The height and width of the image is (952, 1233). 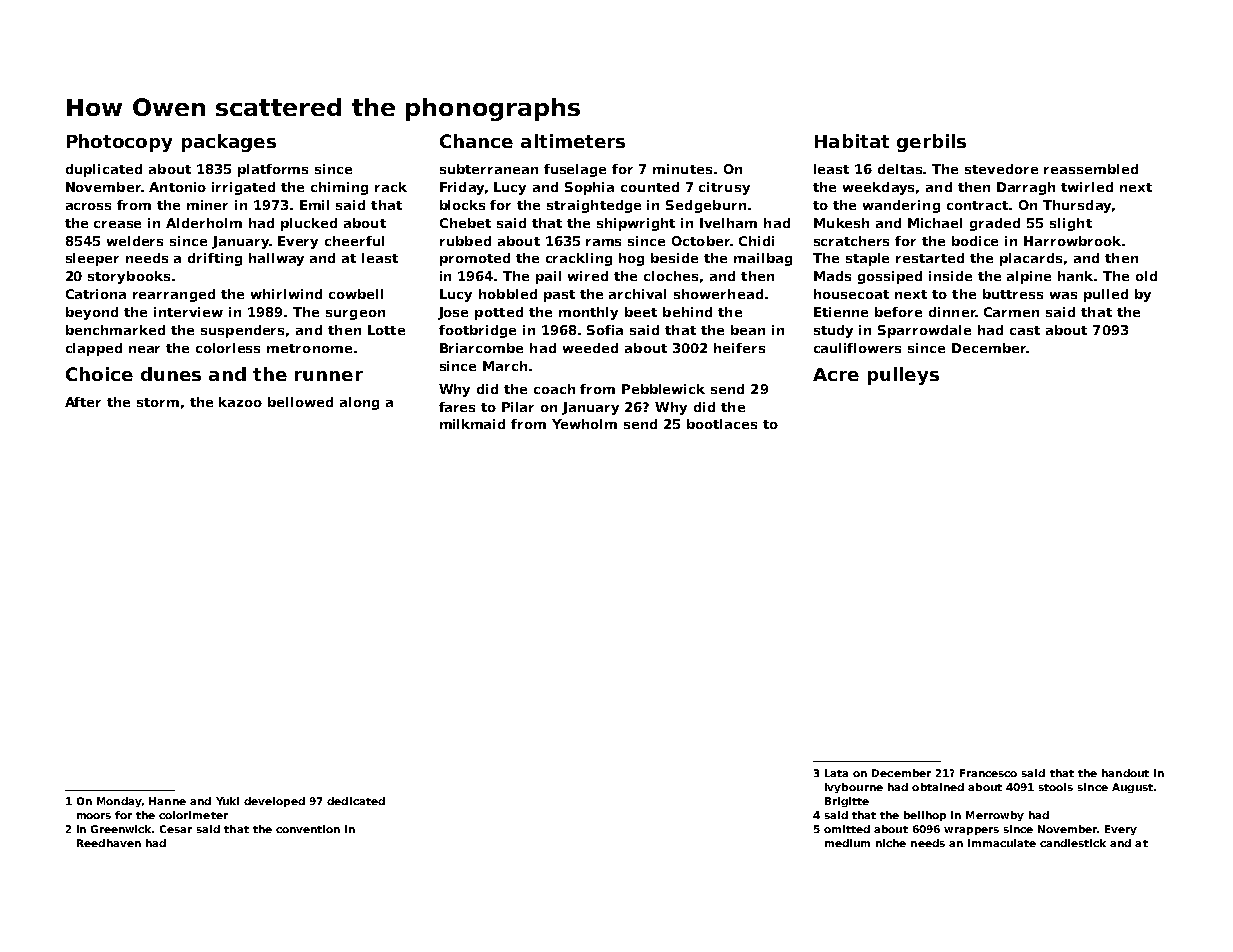 What do you see at coordinates (847, 843) in the image?
I see `medium` at bounding box center [847, 843].
